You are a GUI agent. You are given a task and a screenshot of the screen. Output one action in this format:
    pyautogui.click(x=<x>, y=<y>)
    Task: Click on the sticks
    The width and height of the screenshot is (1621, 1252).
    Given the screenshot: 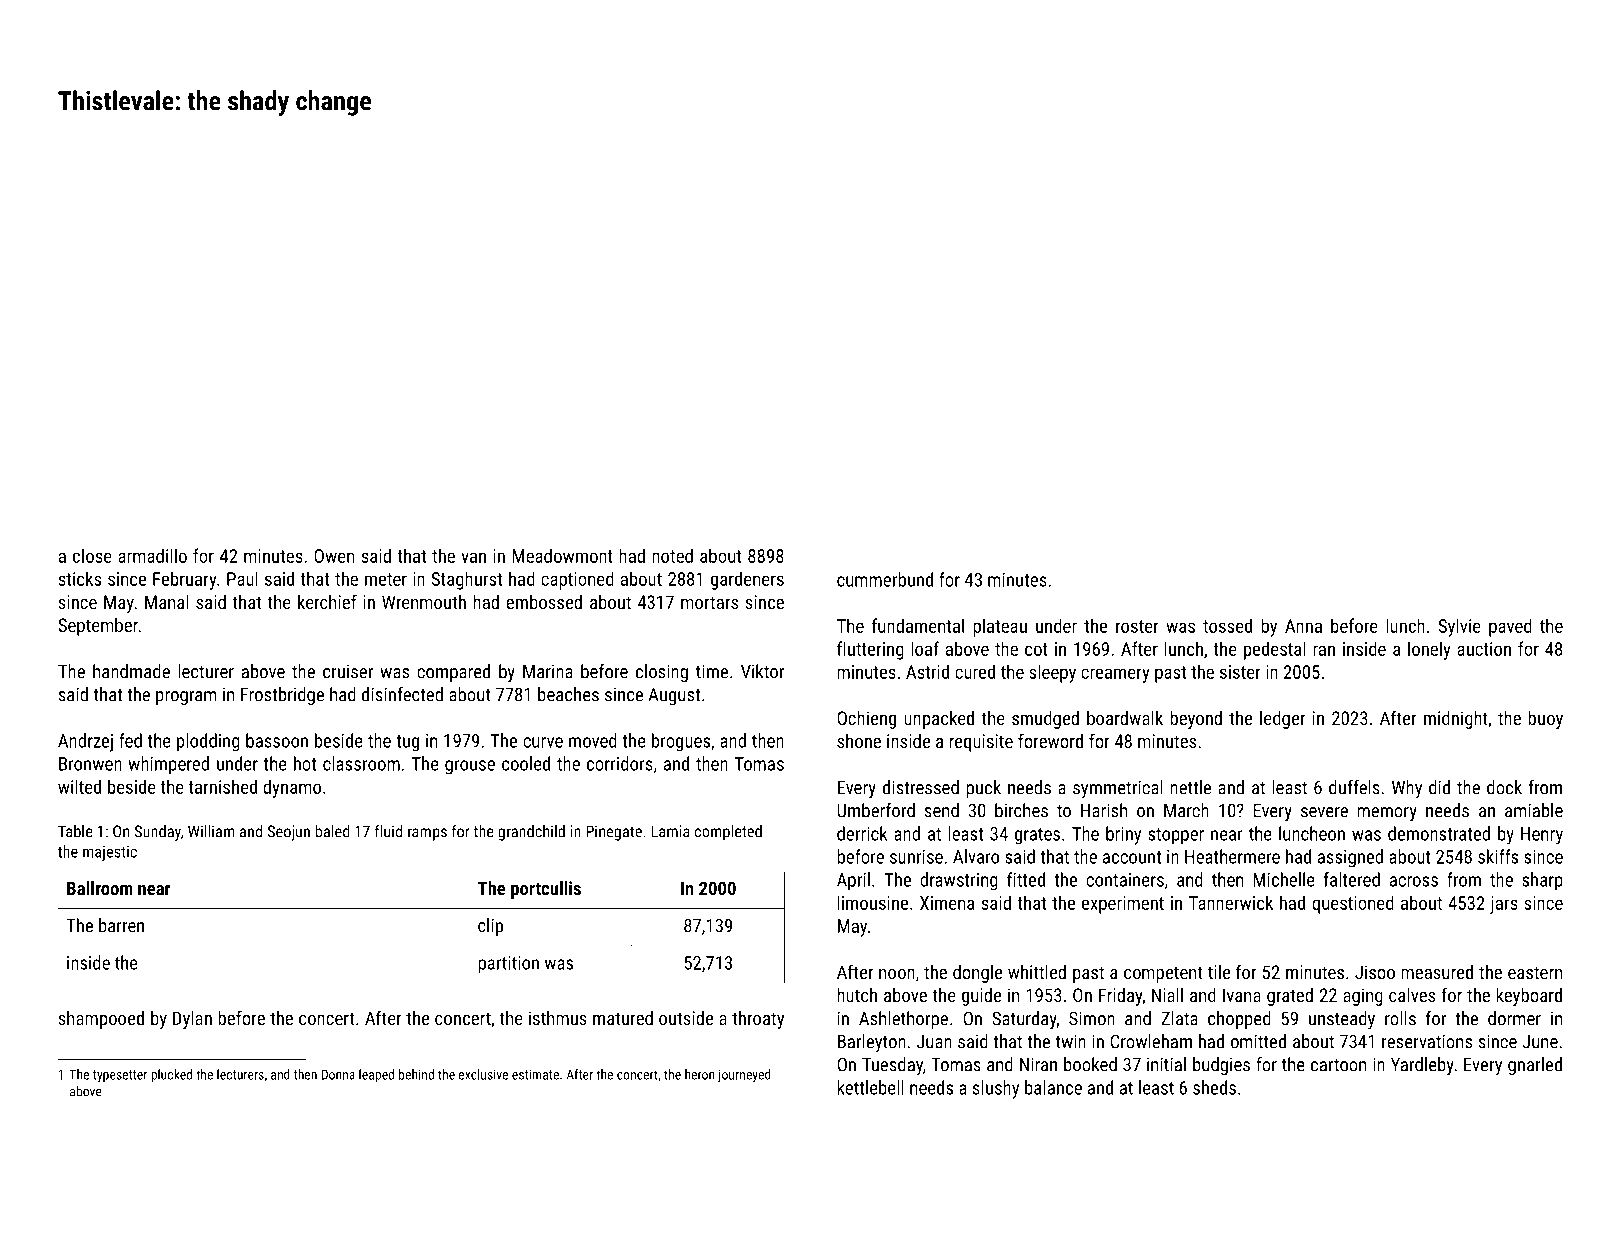 What is the action you would take?
    pyautogui.click(x=80, y=578)
